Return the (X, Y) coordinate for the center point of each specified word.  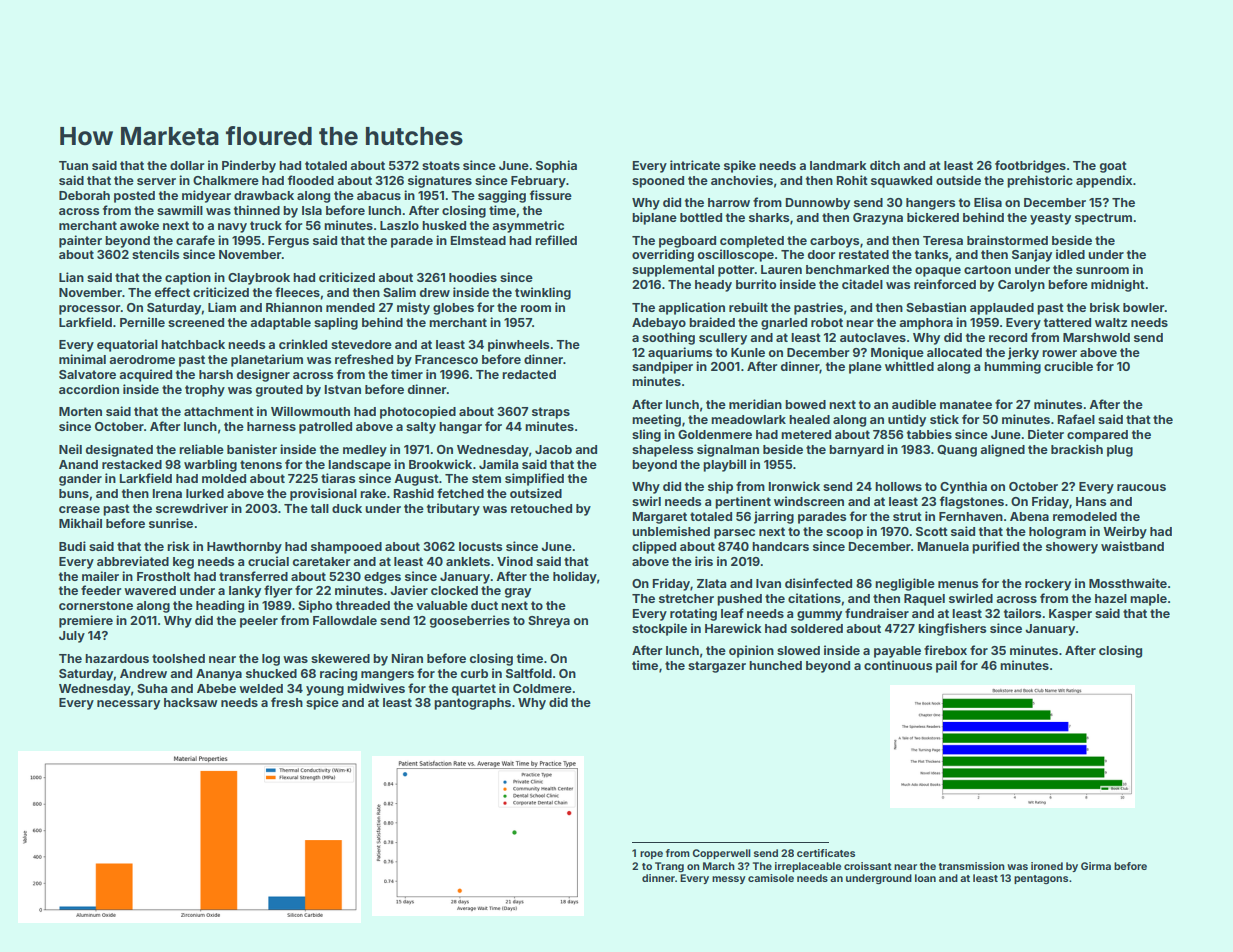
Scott (932, 531)
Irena (167, 493)
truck (266, 225)
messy (729, 880)
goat (1113, 167)
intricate (695, 165)
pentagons (1041, 879)
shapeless (662, 451)
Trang (669, 867)
